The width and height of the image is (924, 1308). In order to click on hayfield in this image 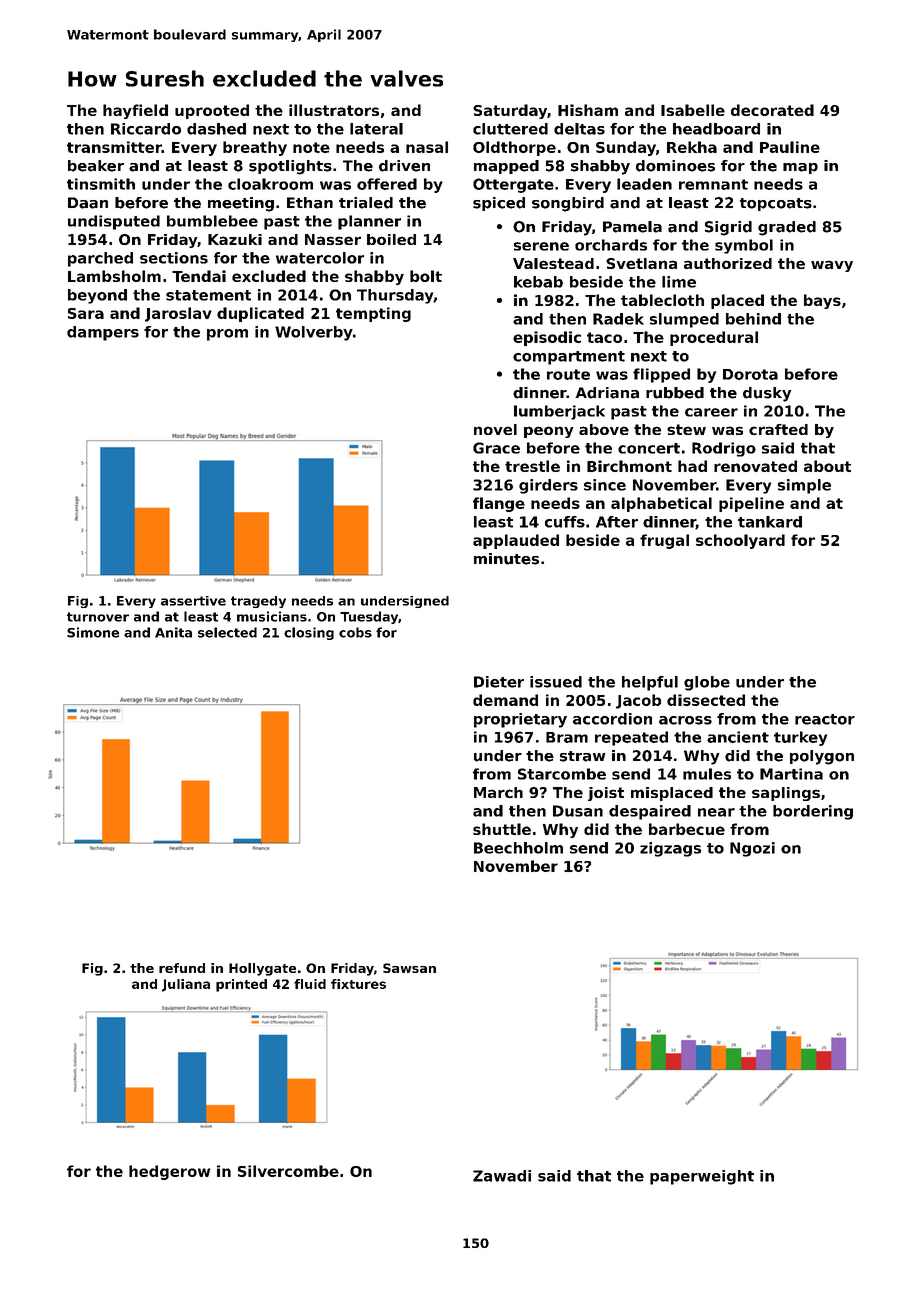, I will do `click(135, 111)`.
